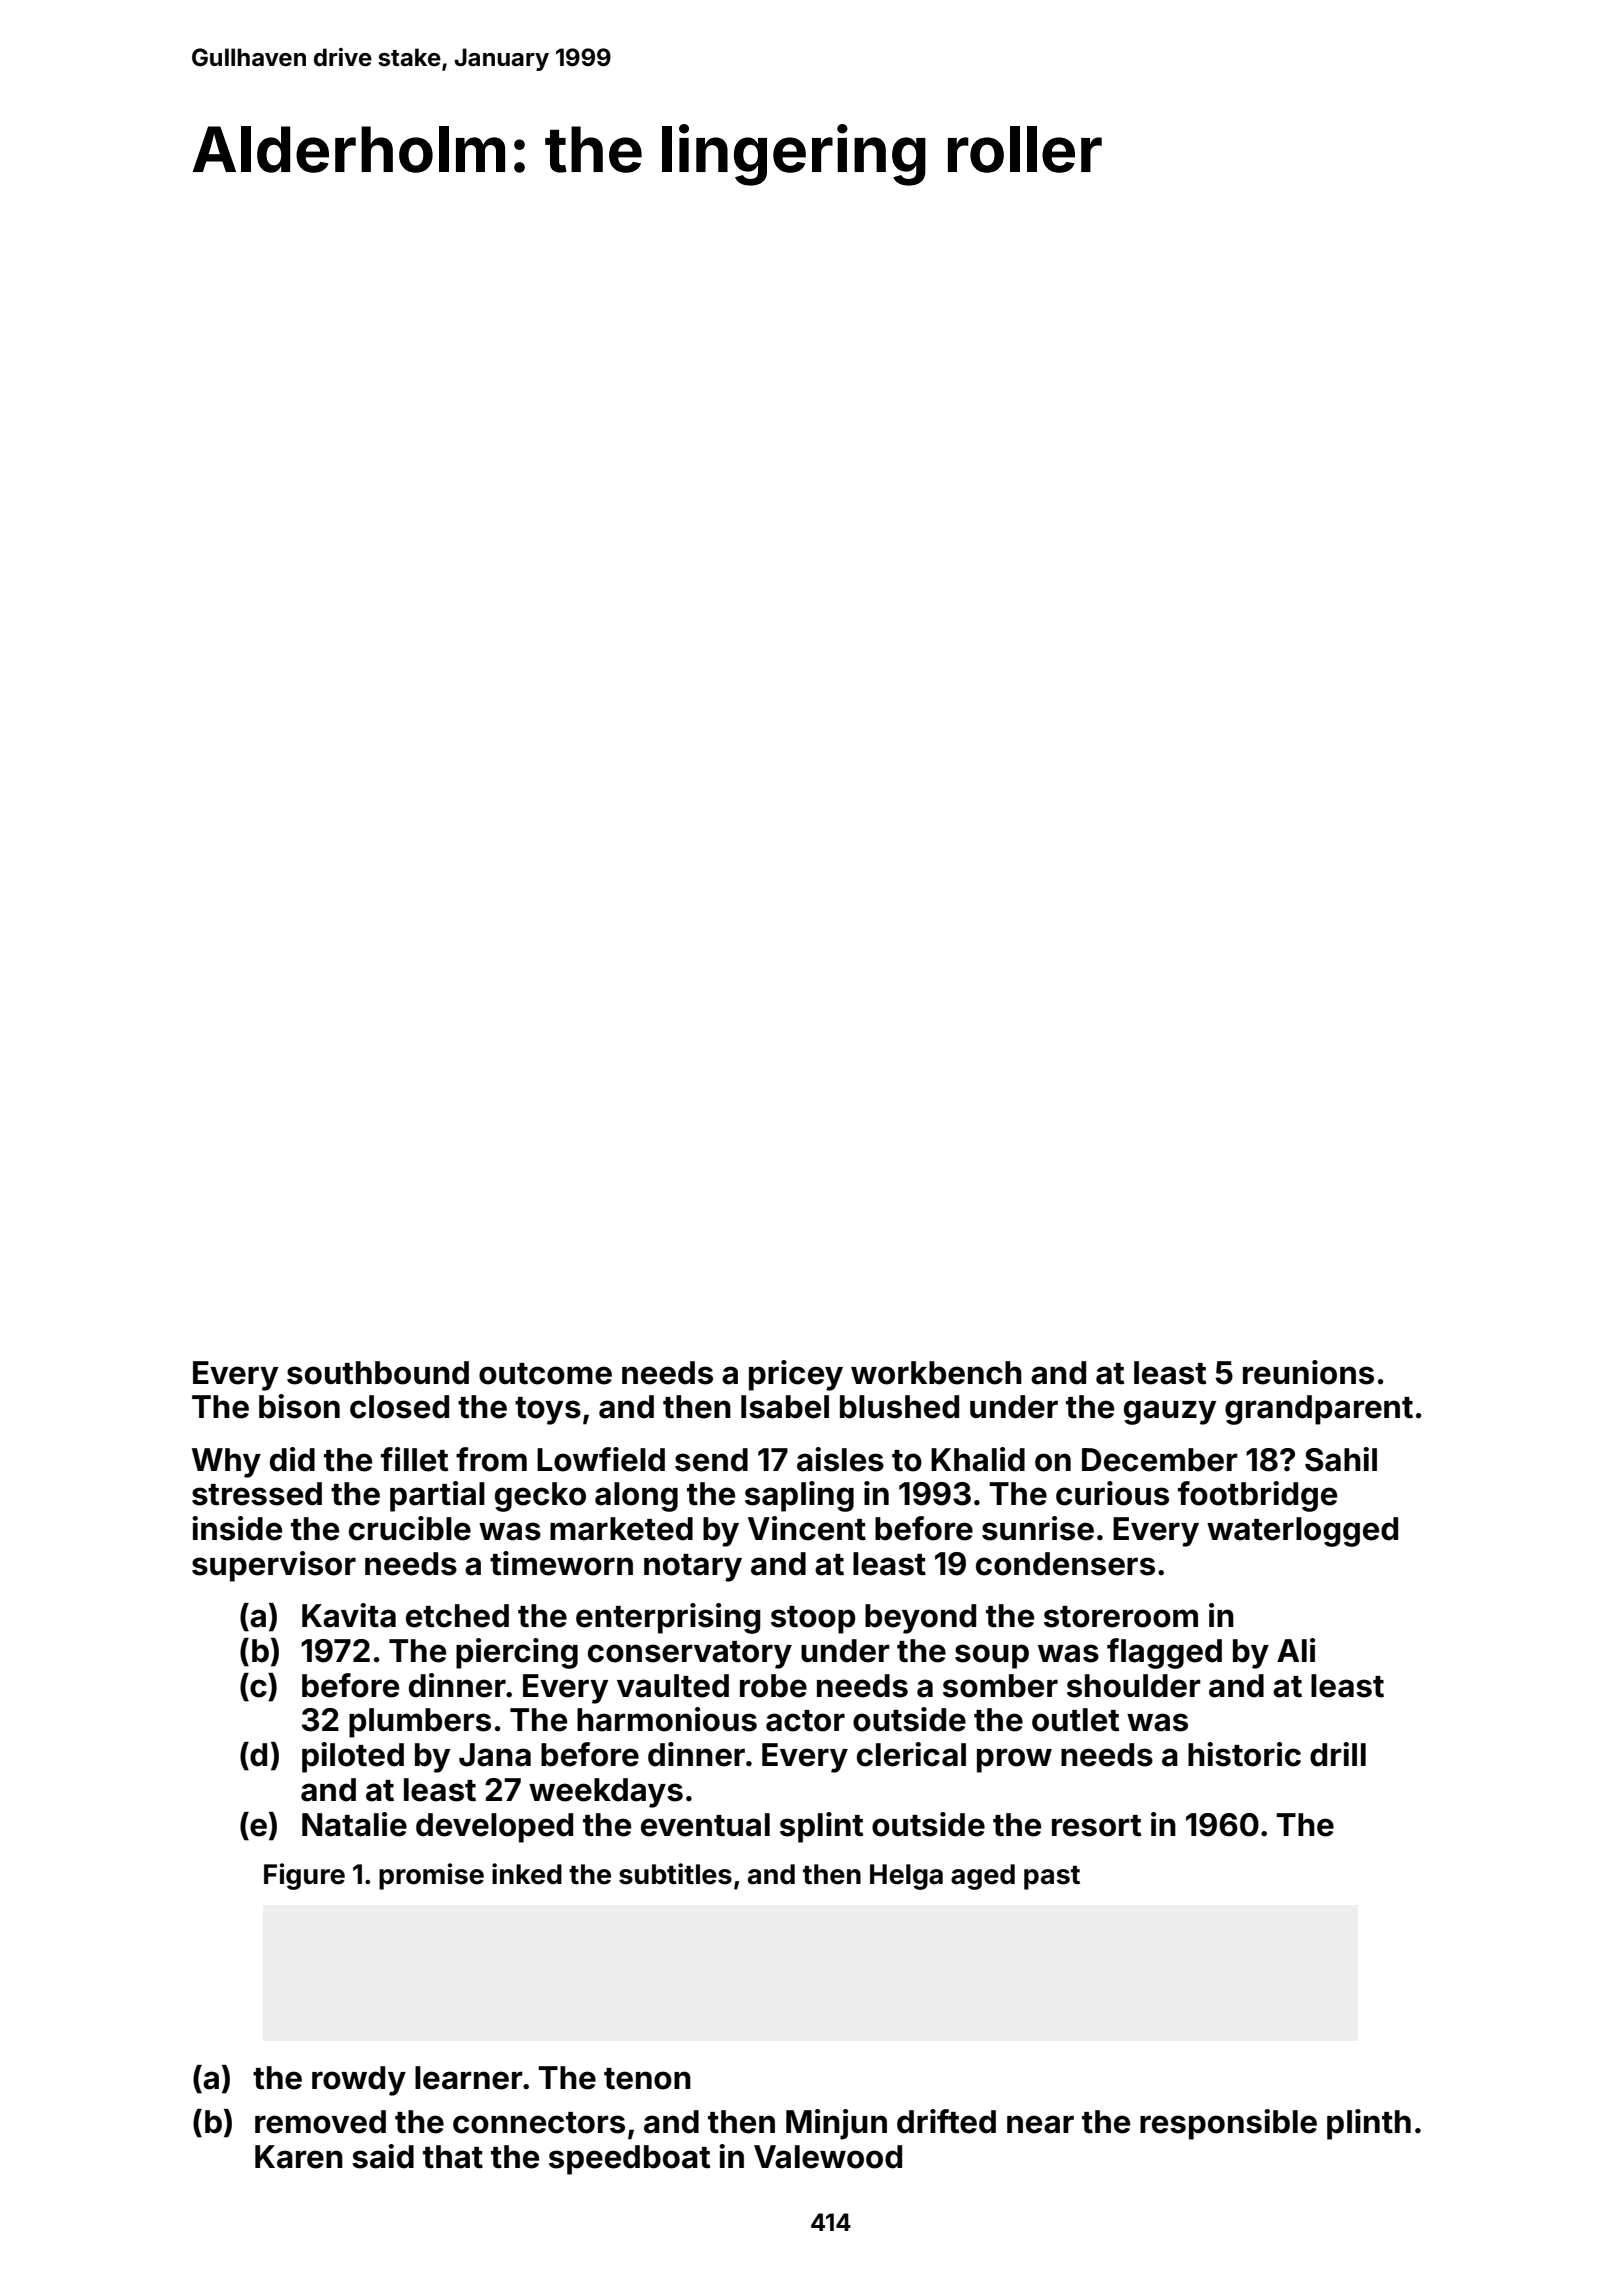  What do you see at coordinates (906, 1877) in the image?
I see `Helga` at bounding box center [906, 1877].
